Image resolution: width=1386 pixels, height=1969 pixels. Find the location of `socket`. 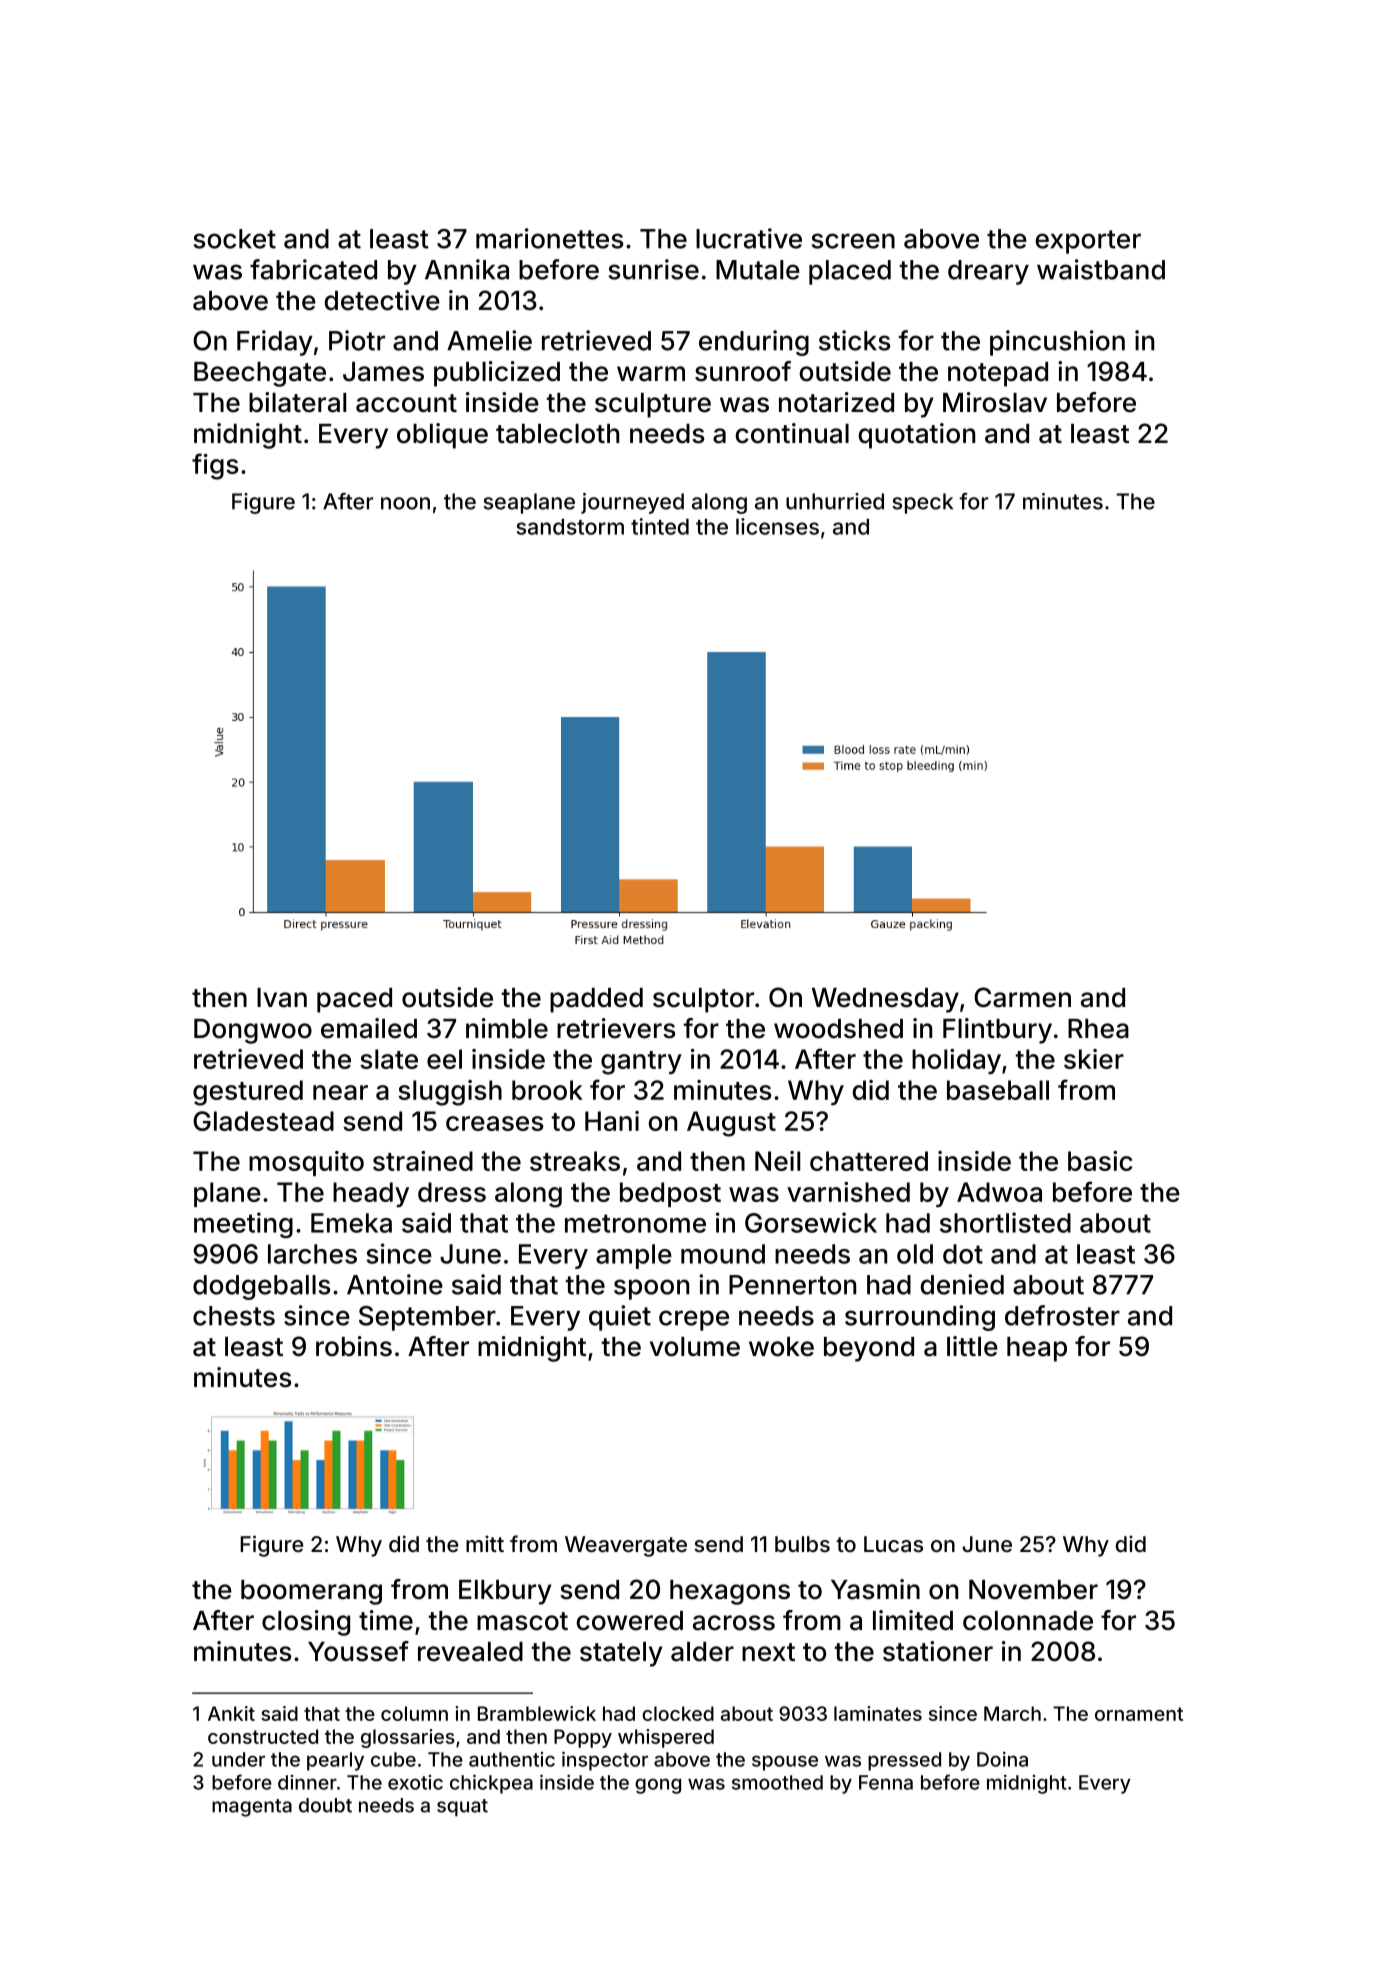

socket is located at coordinates (235, 239).
